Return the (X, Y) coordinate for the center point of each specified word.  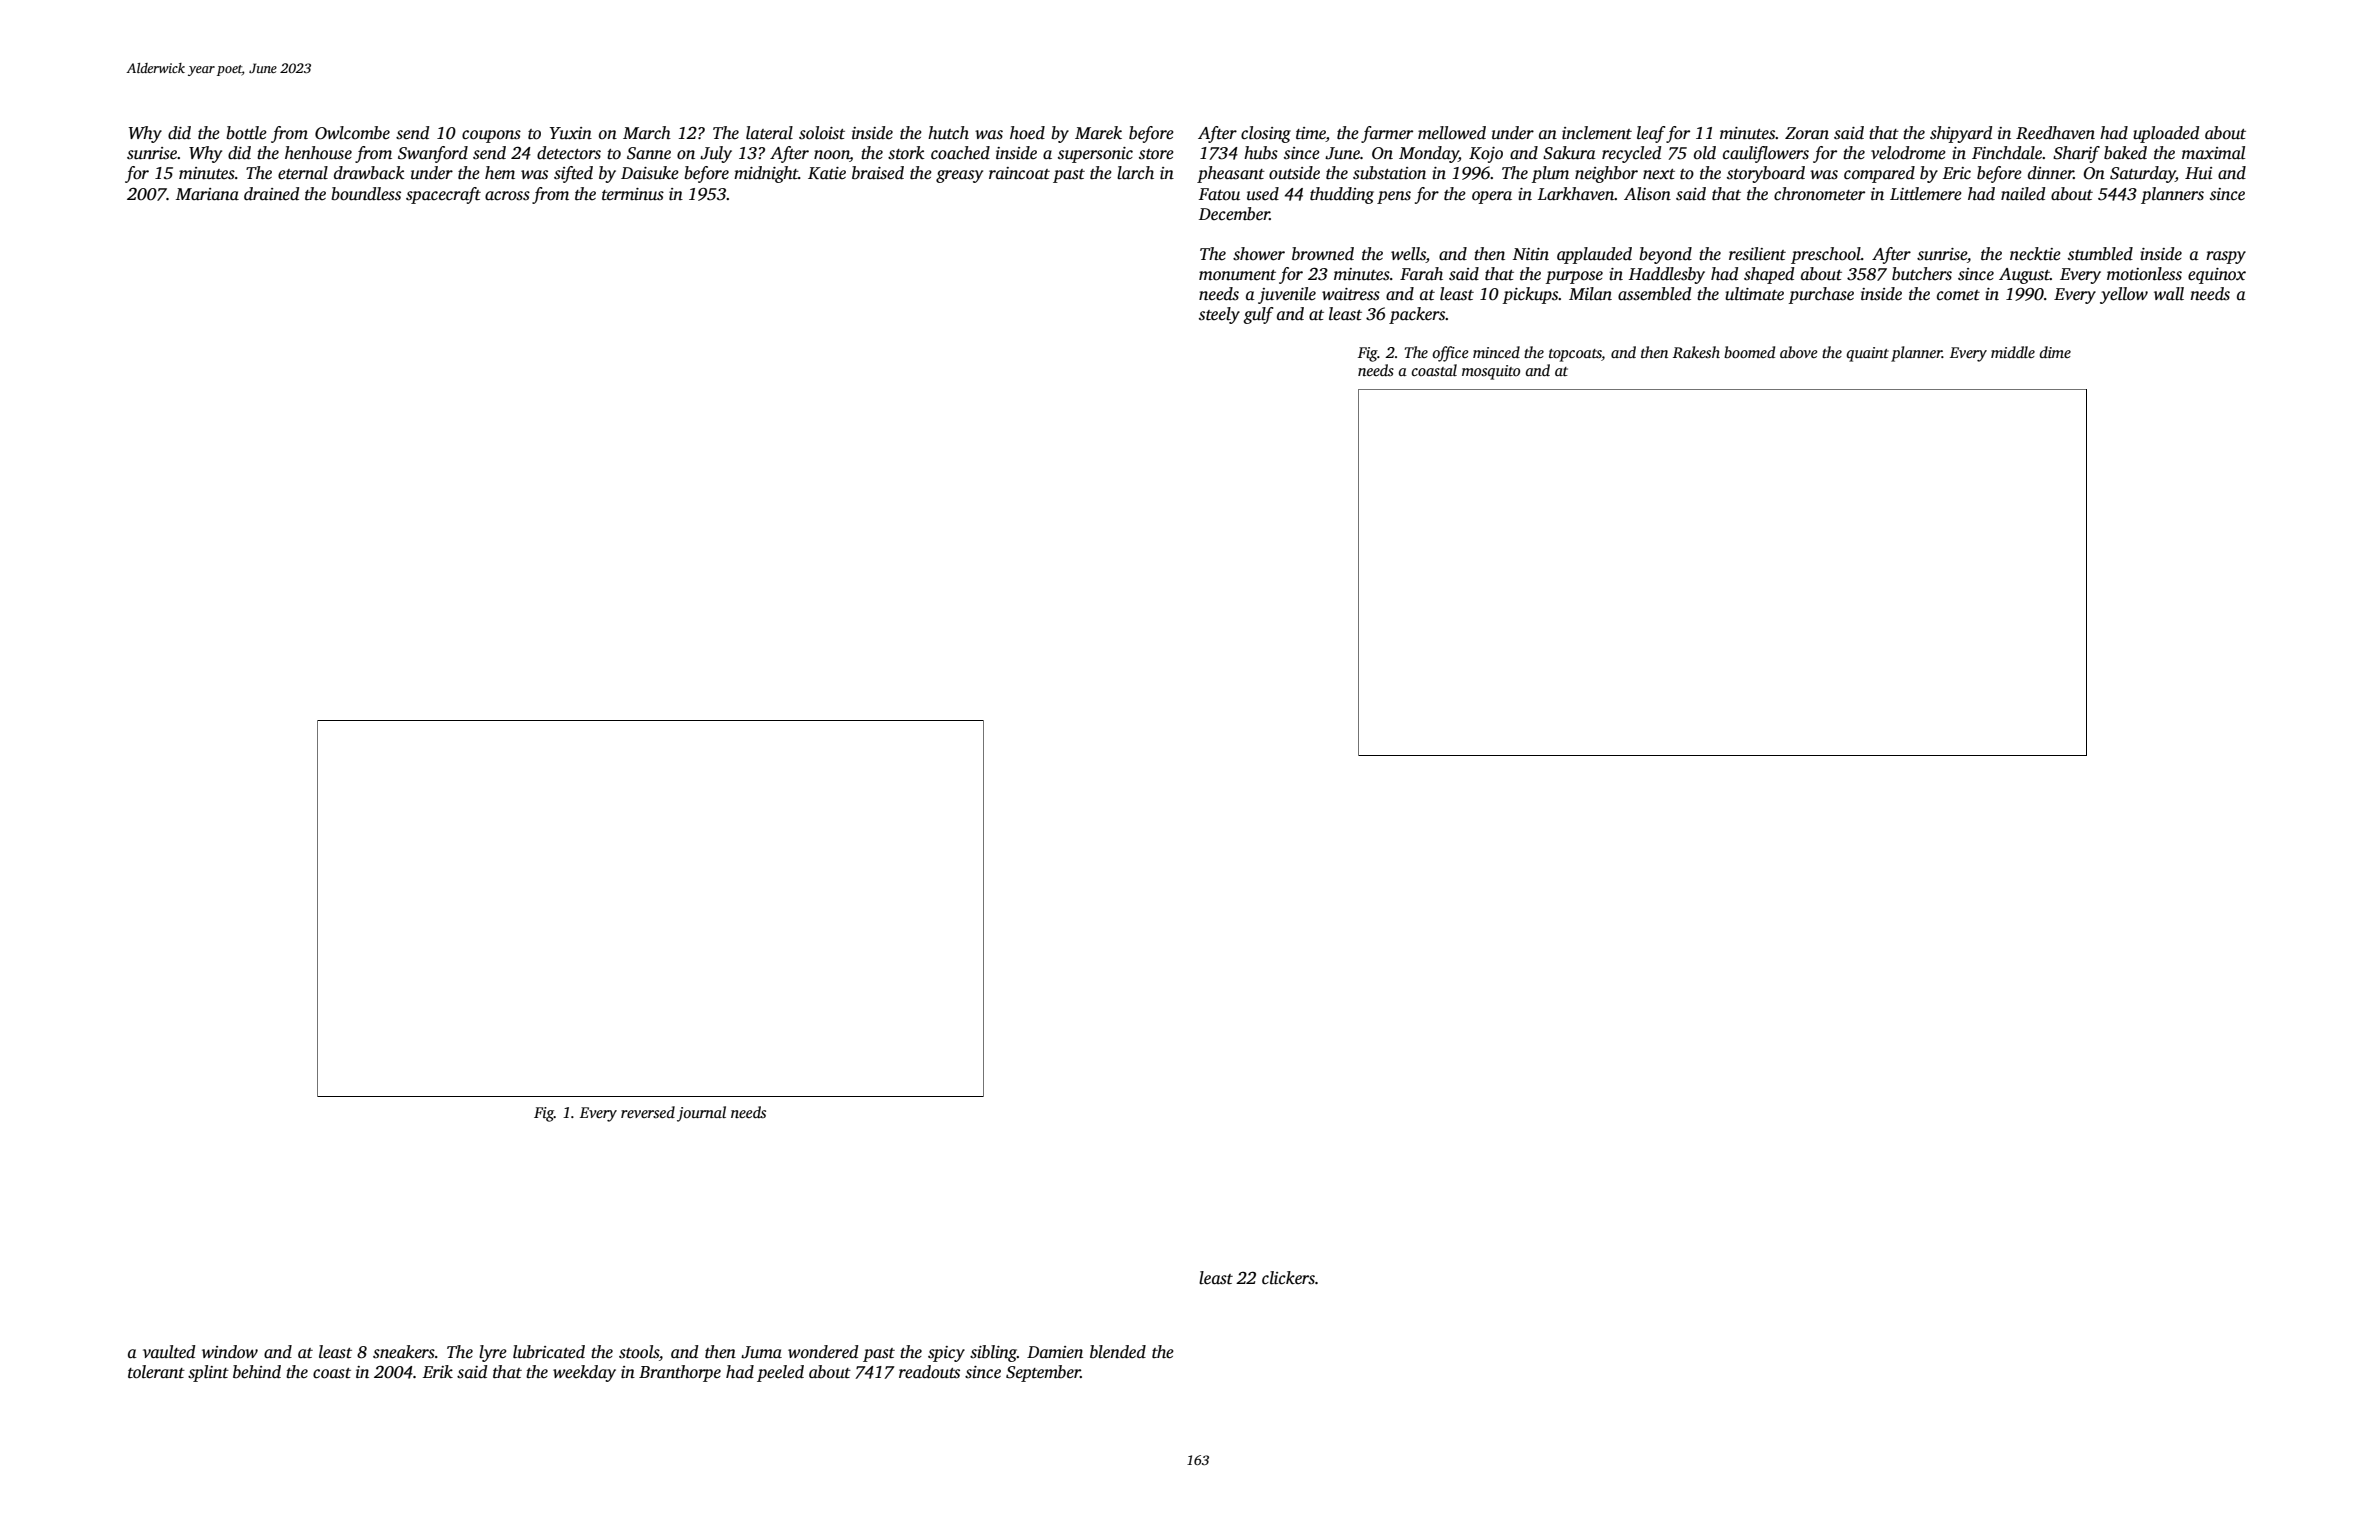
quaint (1867, 354)
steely (1219, 315)
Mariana (207, 194)
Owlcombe (352, 133)
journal (701, 1114)
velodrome (1908, 153)
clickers (1288, 1278)
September (1043, 1373)
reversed (648, 1112)
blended (1118, 1352)
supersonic (1095, 155)
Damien (1055, 1352)
